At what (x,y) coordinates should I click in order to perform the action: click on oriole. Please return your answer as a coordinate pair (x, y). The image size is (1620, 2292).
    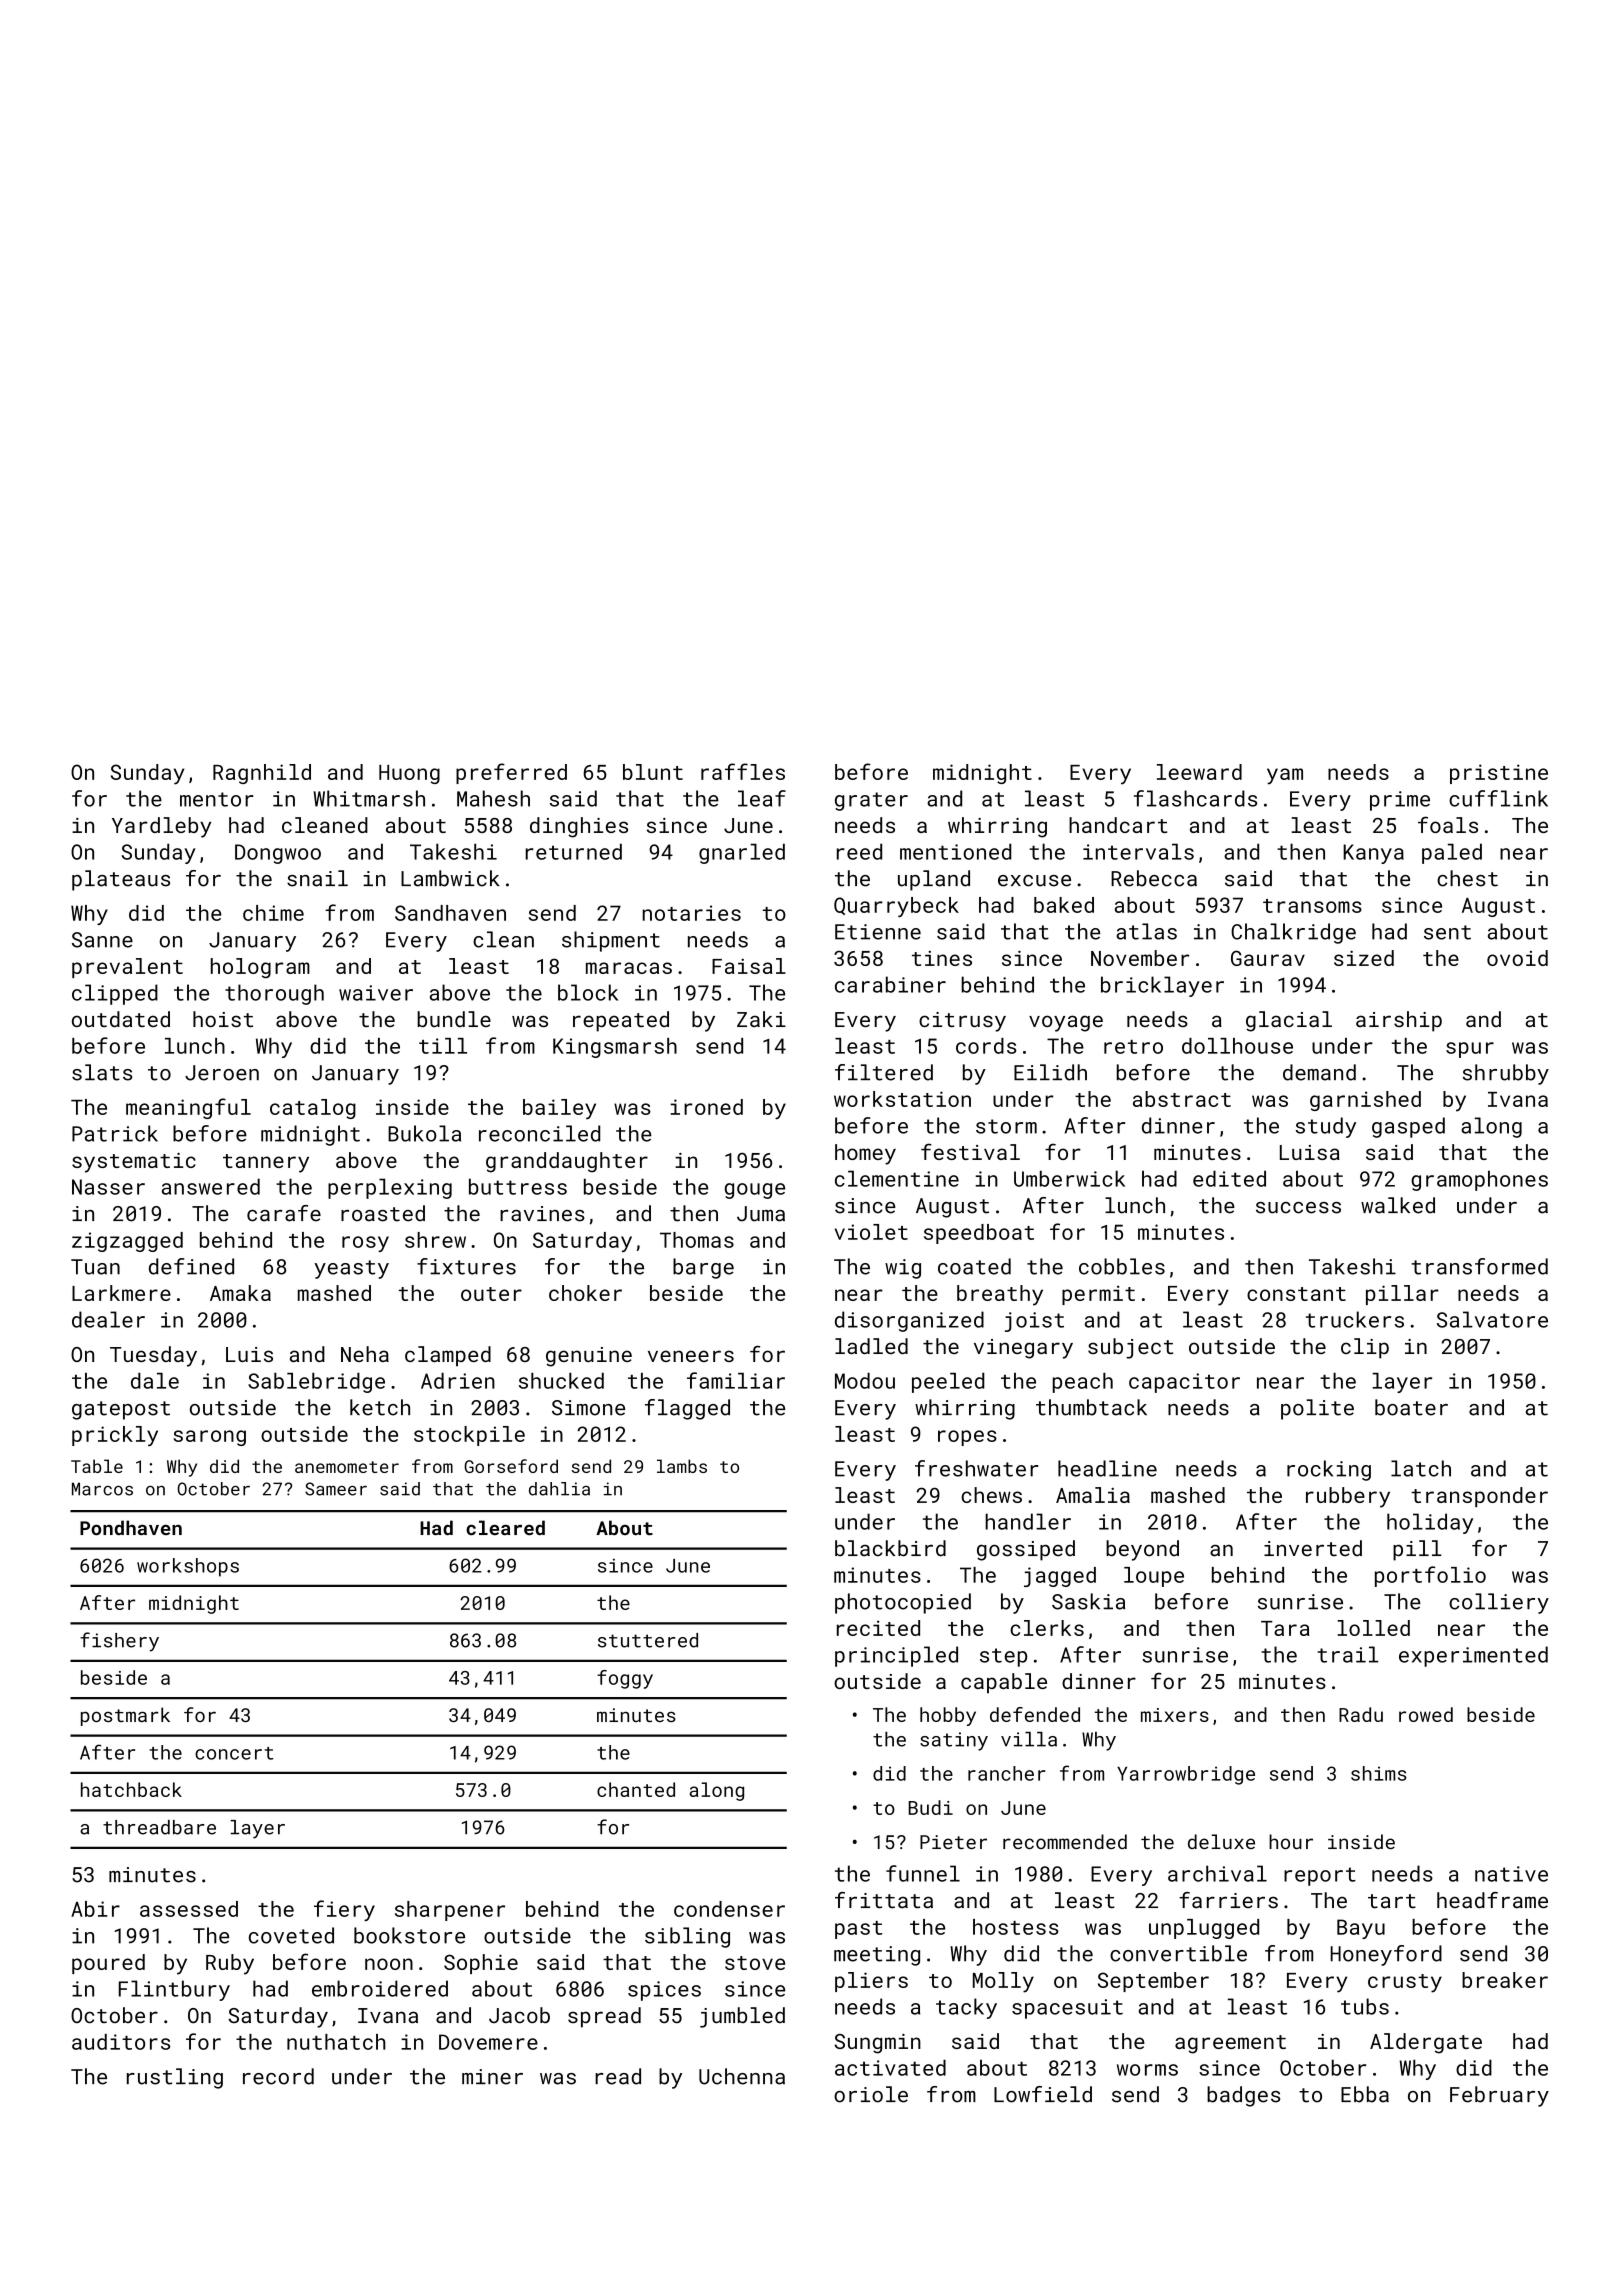
    Looking at the image, I should click on (871, 2094).
